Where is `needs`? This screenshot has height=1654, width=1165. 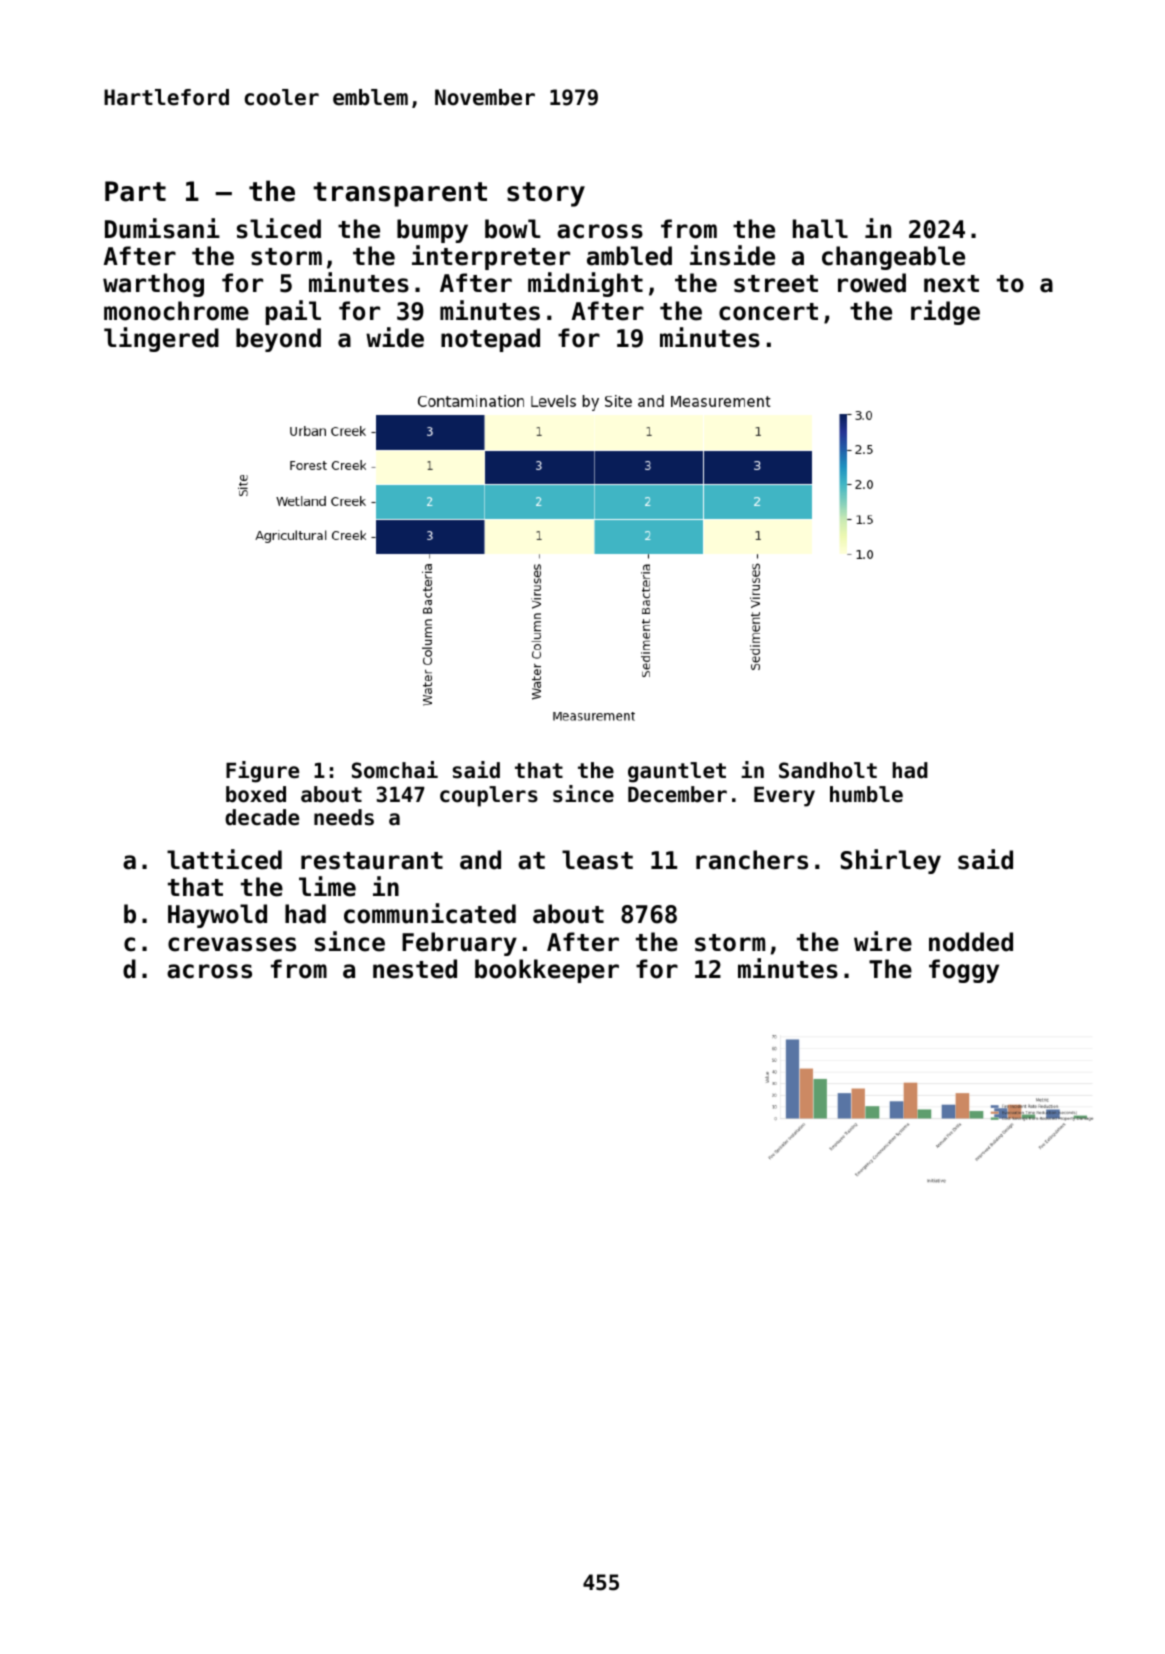 needs is located at coordinates (344, 817).
